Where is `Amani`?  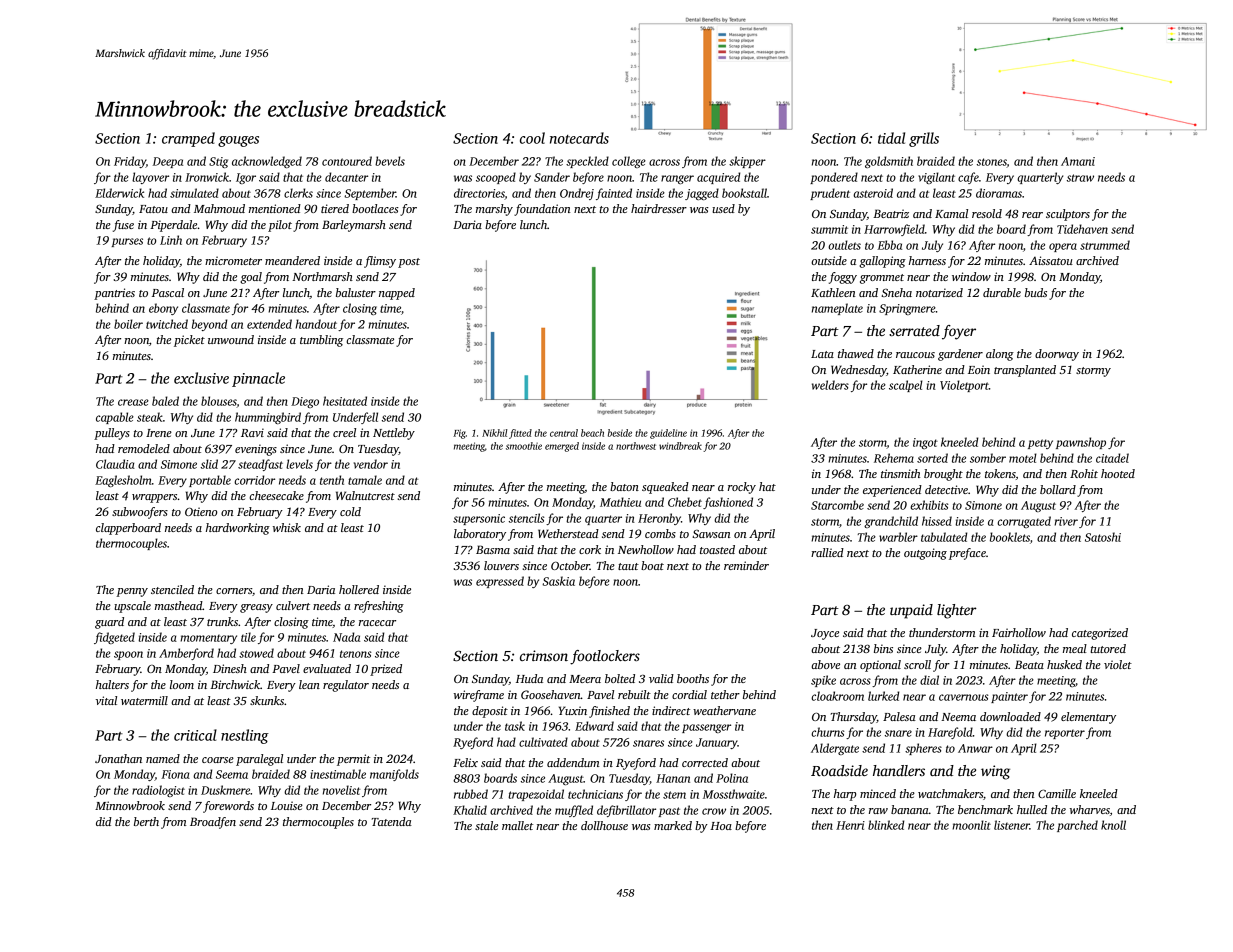 Amani is located at coordinates (1078, 161).
